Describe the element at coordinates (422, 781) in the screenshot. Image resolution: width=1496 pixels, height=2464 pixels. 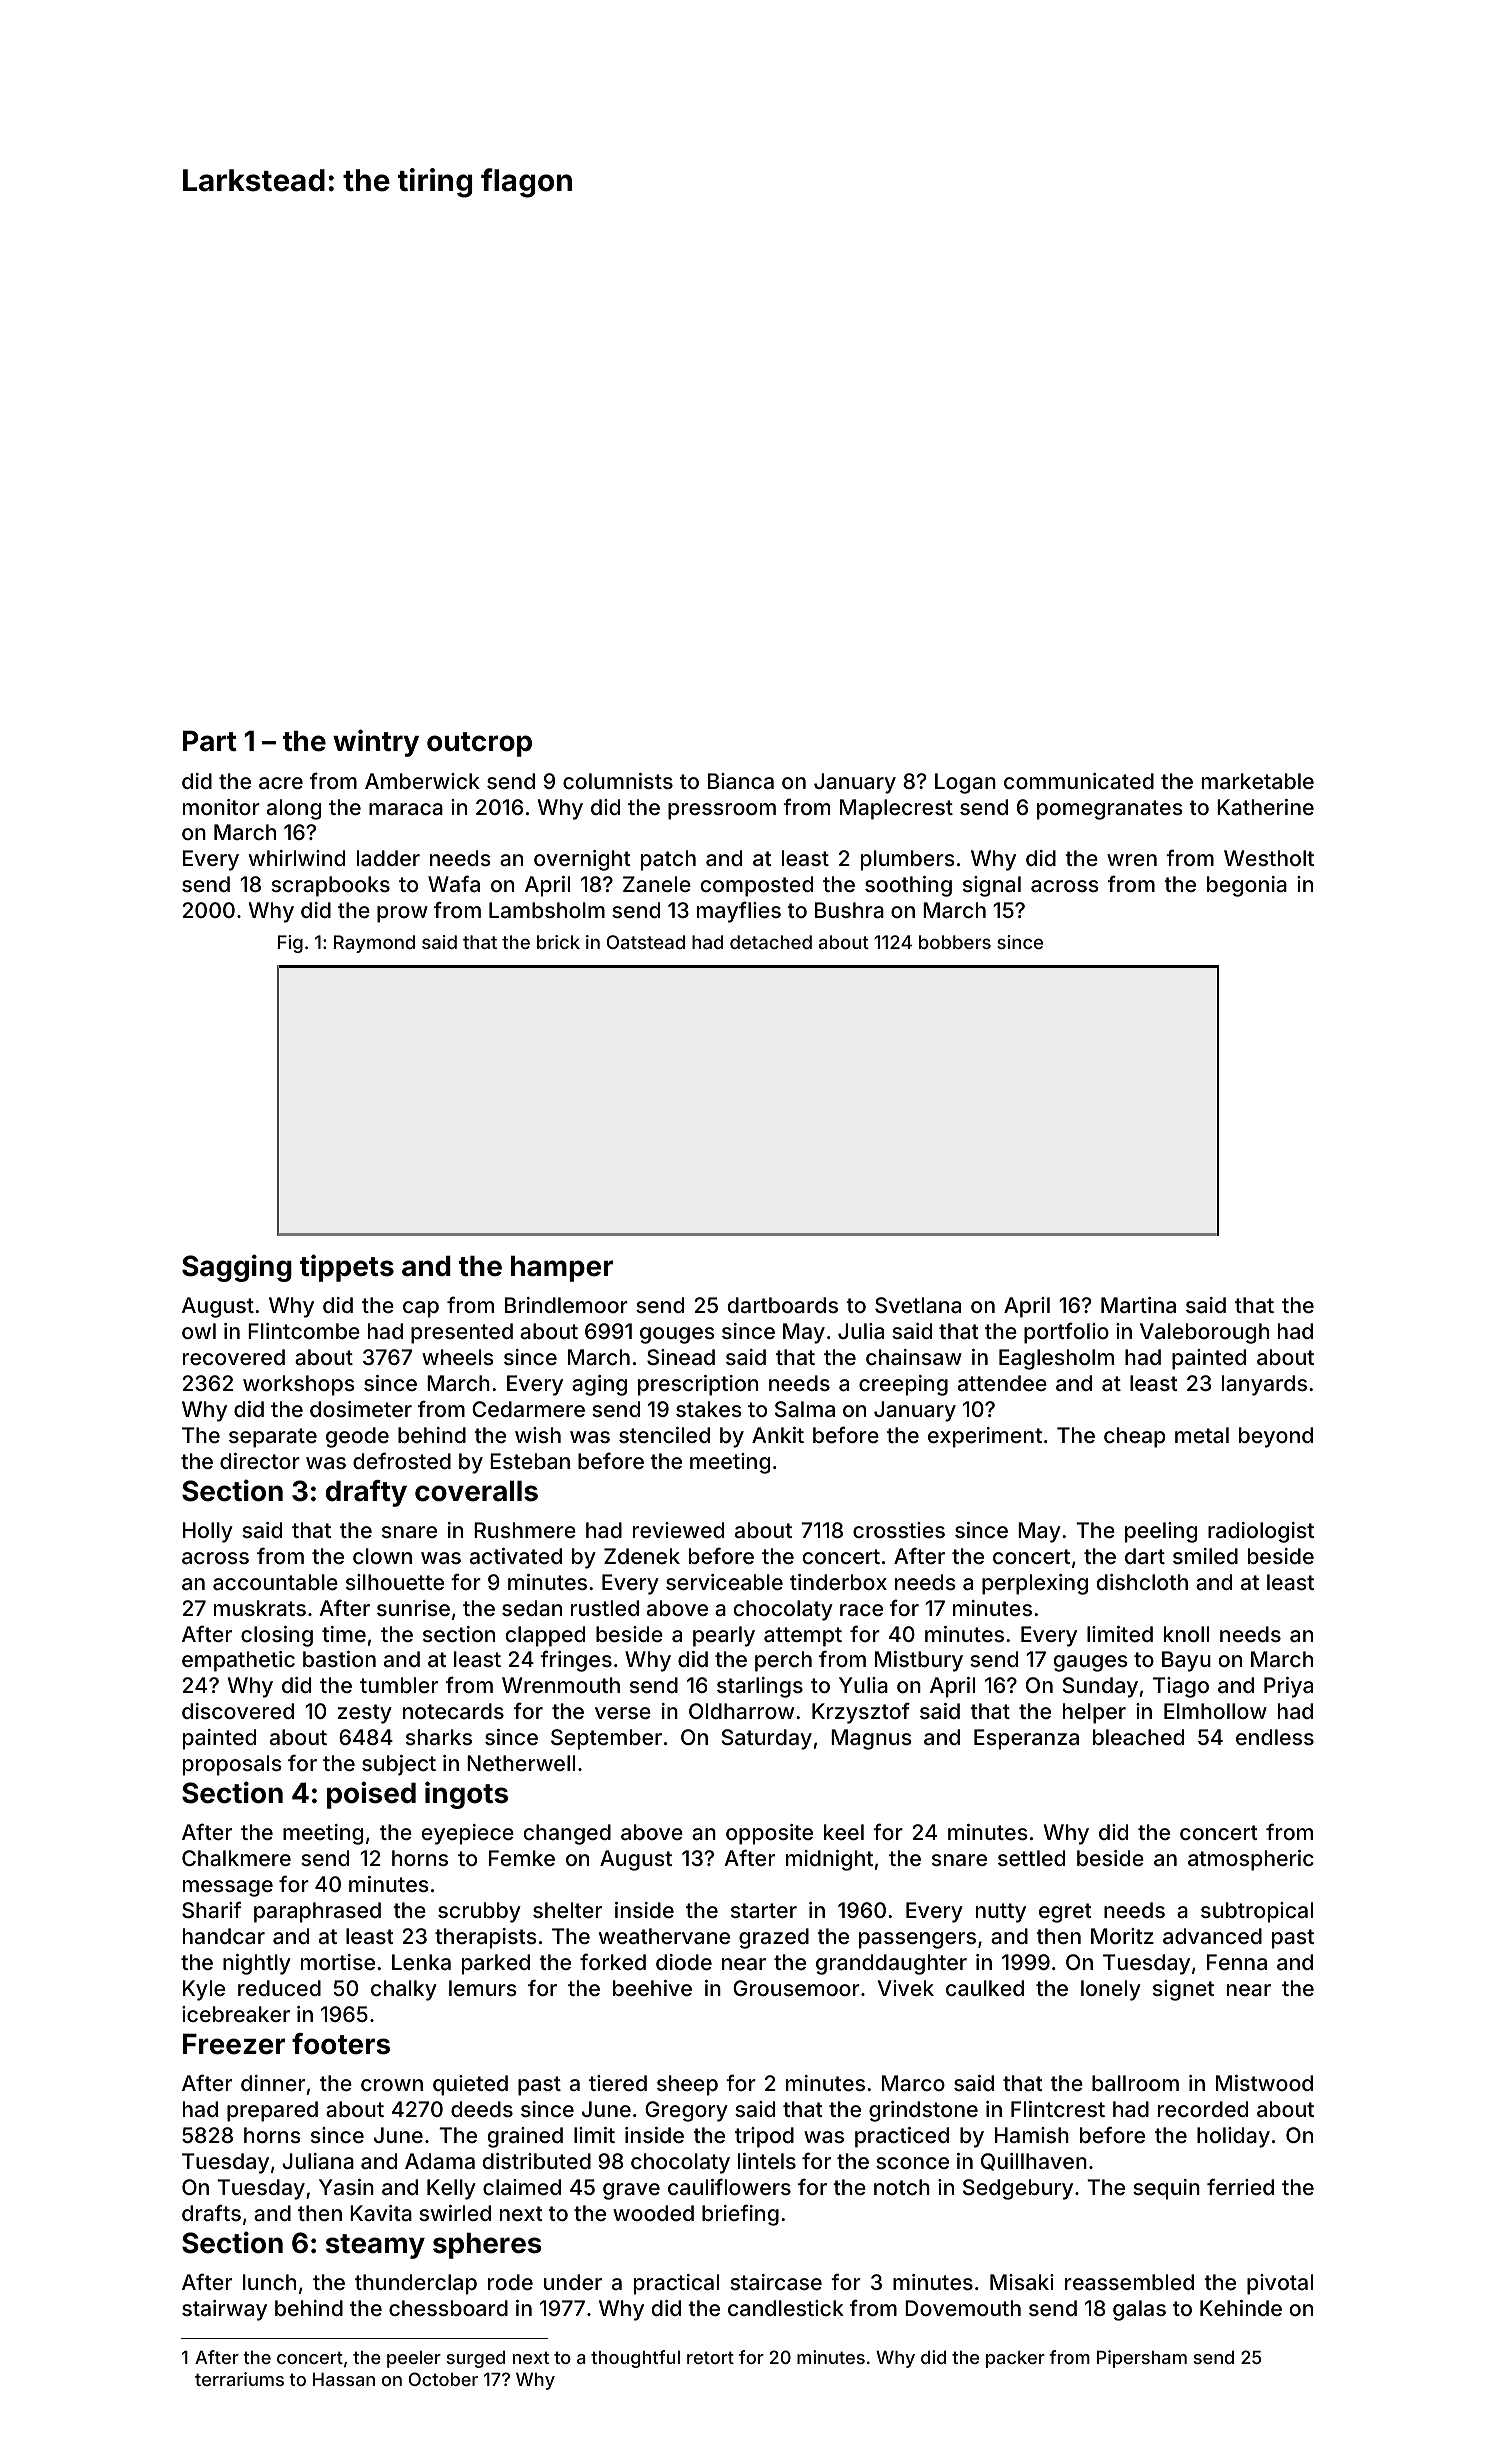
I see `Amberwick` at that location.
